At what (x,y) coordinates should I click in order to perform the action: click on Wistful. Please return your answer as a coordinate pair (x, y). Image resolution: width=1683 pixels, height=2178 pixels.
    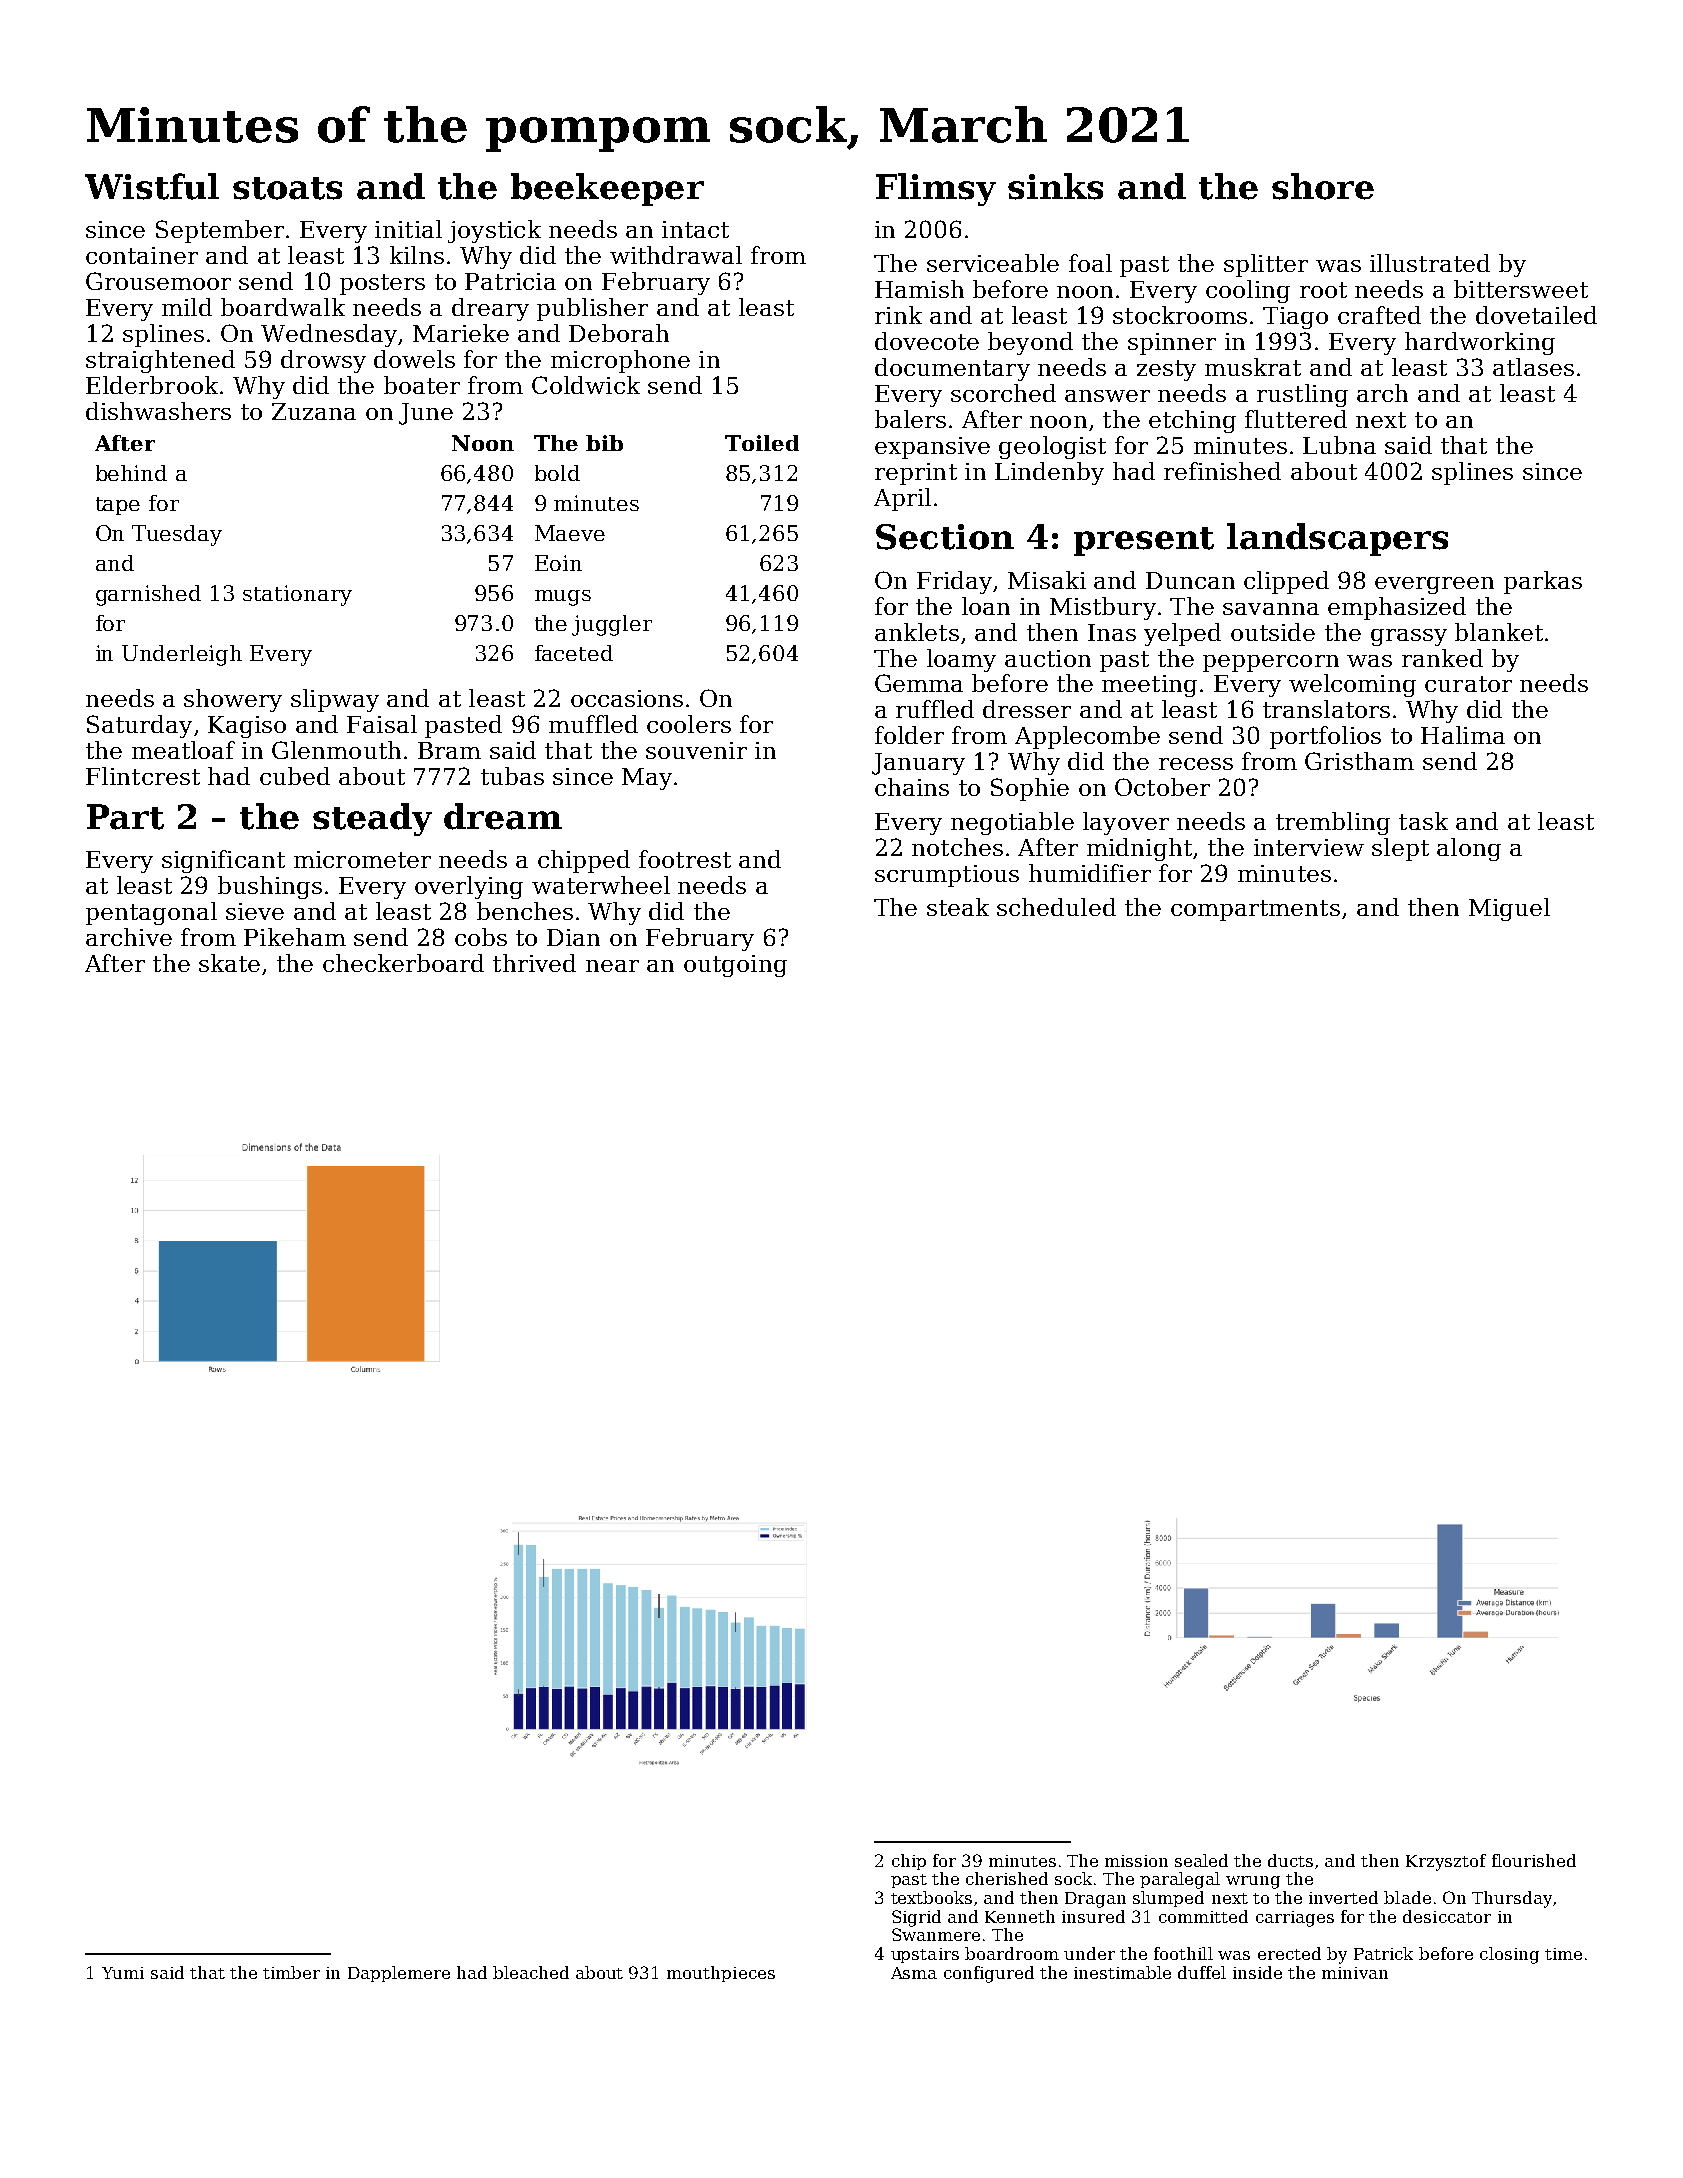
    Looking at the image, I should click on (152, 186).
